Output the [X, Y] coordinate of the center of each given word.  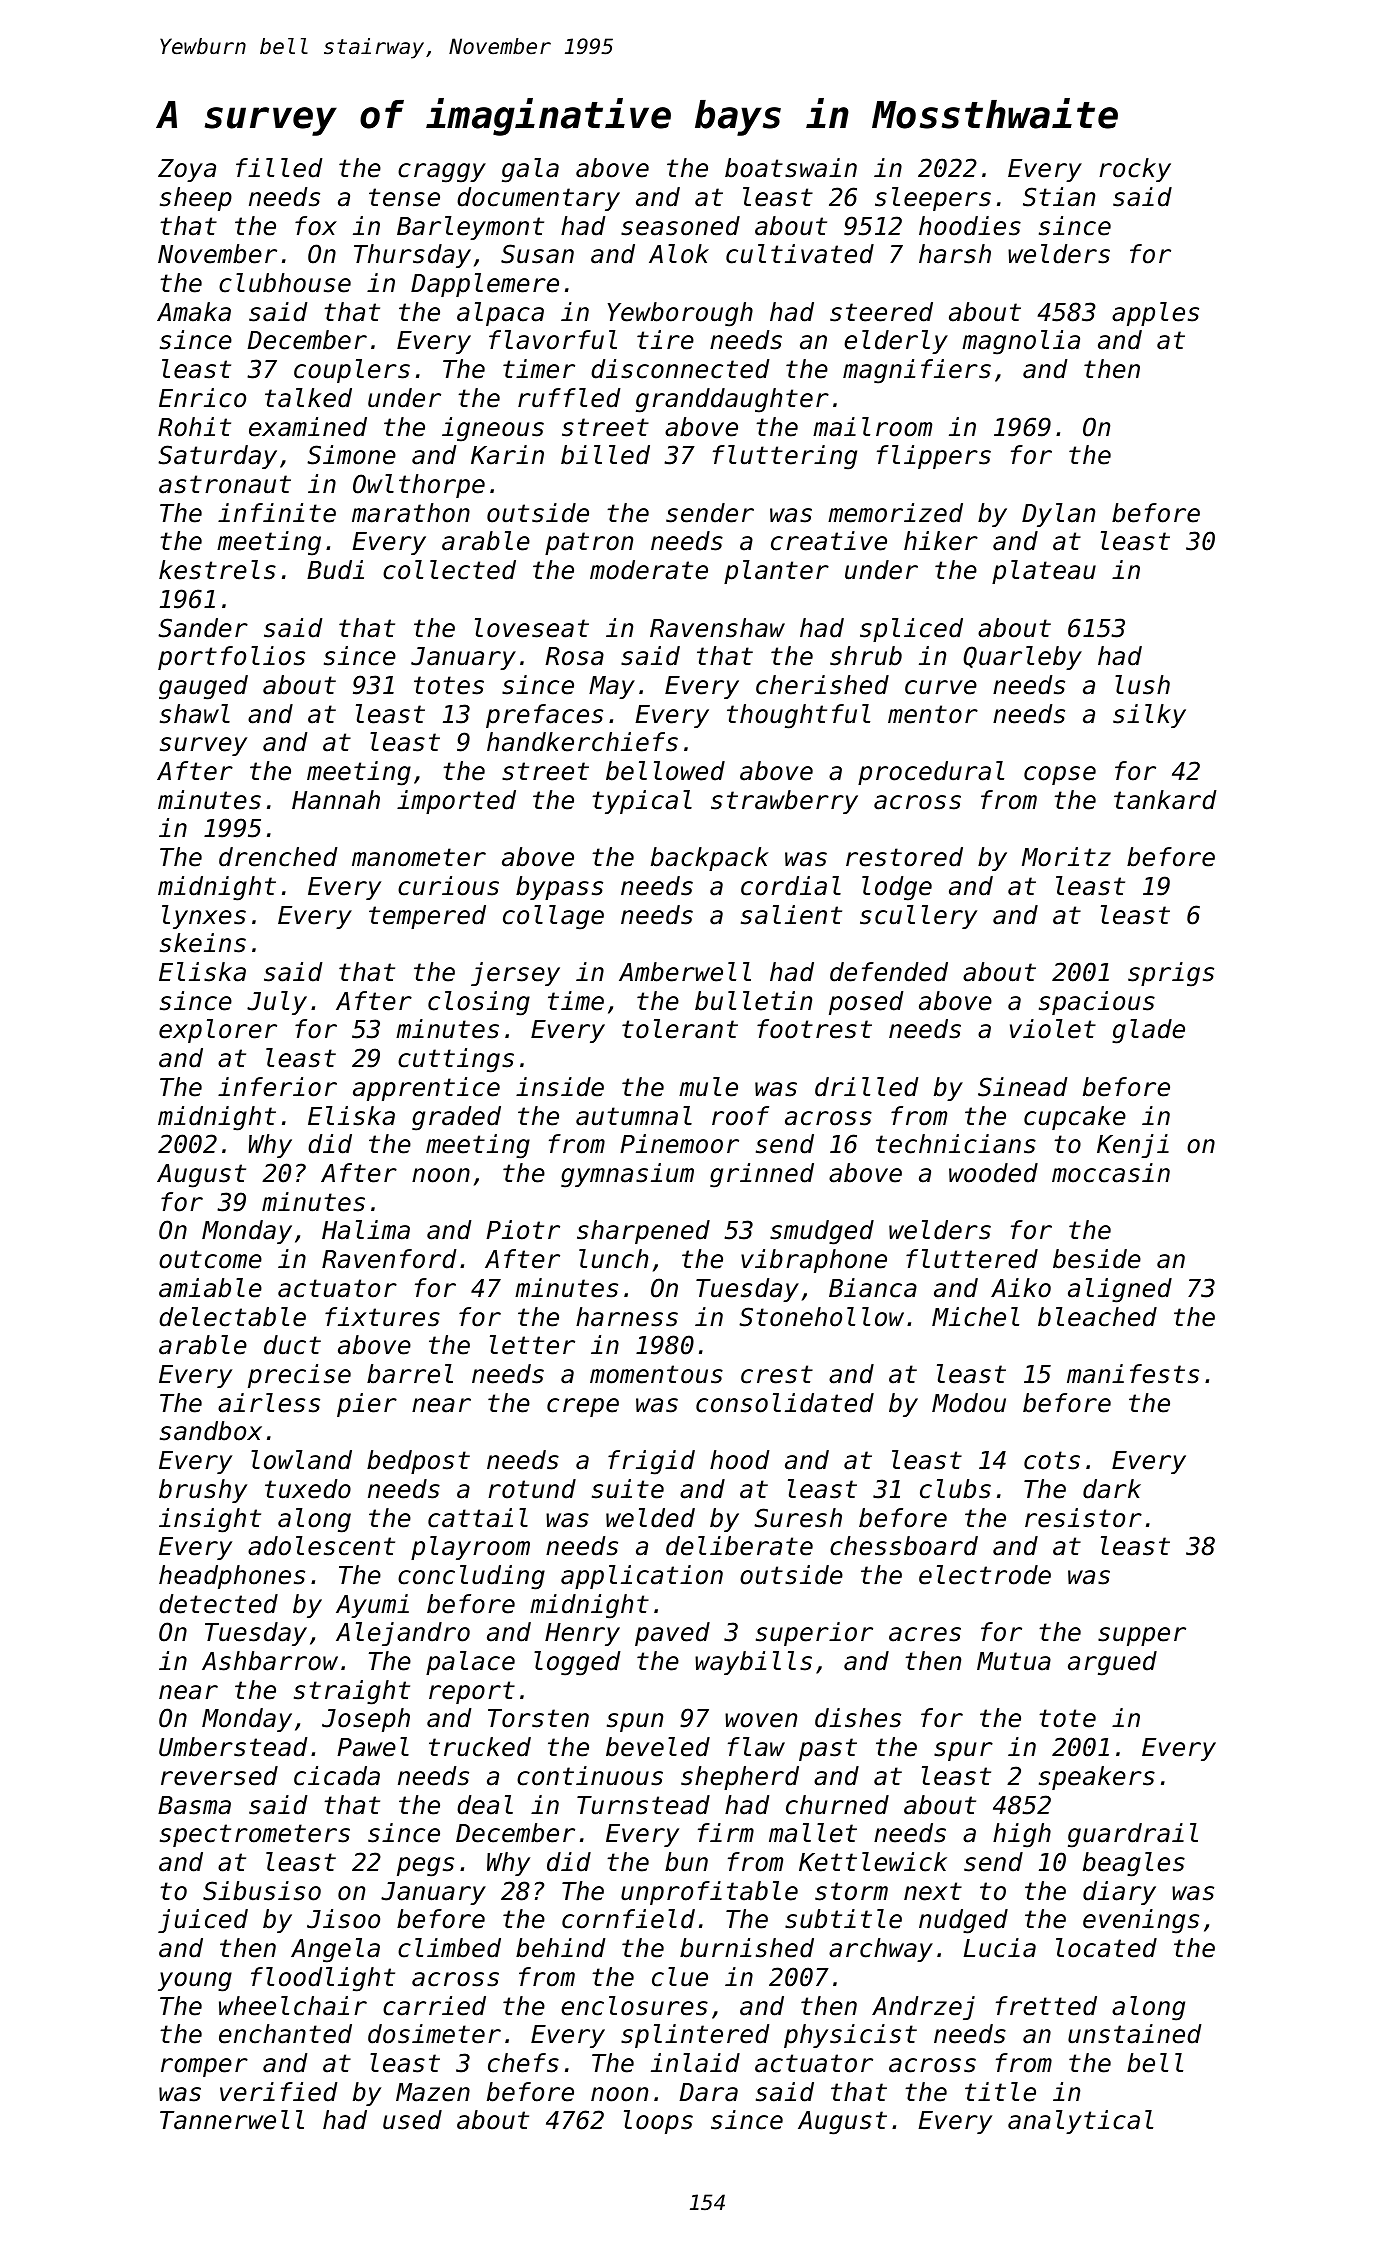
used [412, 2120]
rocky [1135, 170]
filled [279, 168]
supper [1142, 1636]
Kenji [1133, 1146]
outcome [210, 1259]
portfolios [231, 658]
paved [672, 1634]
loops [658, 2122]
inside [560, 1087]
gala [530, 170]
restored [904, 857]
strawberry [784, 802]
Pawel [373, 1747]
